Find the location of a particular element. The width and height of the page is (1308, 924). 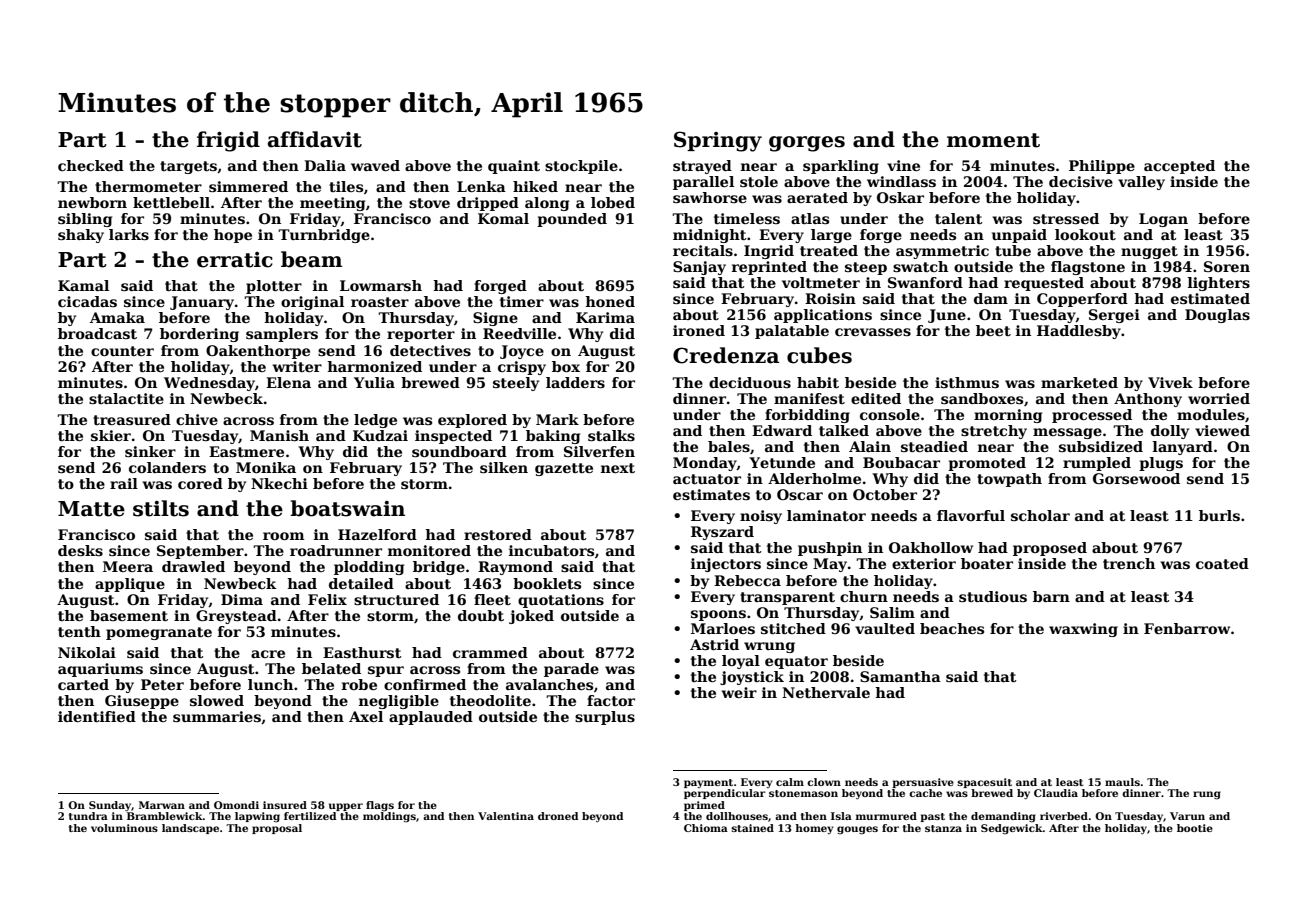

aerated is located at coordinates (817, 197).
